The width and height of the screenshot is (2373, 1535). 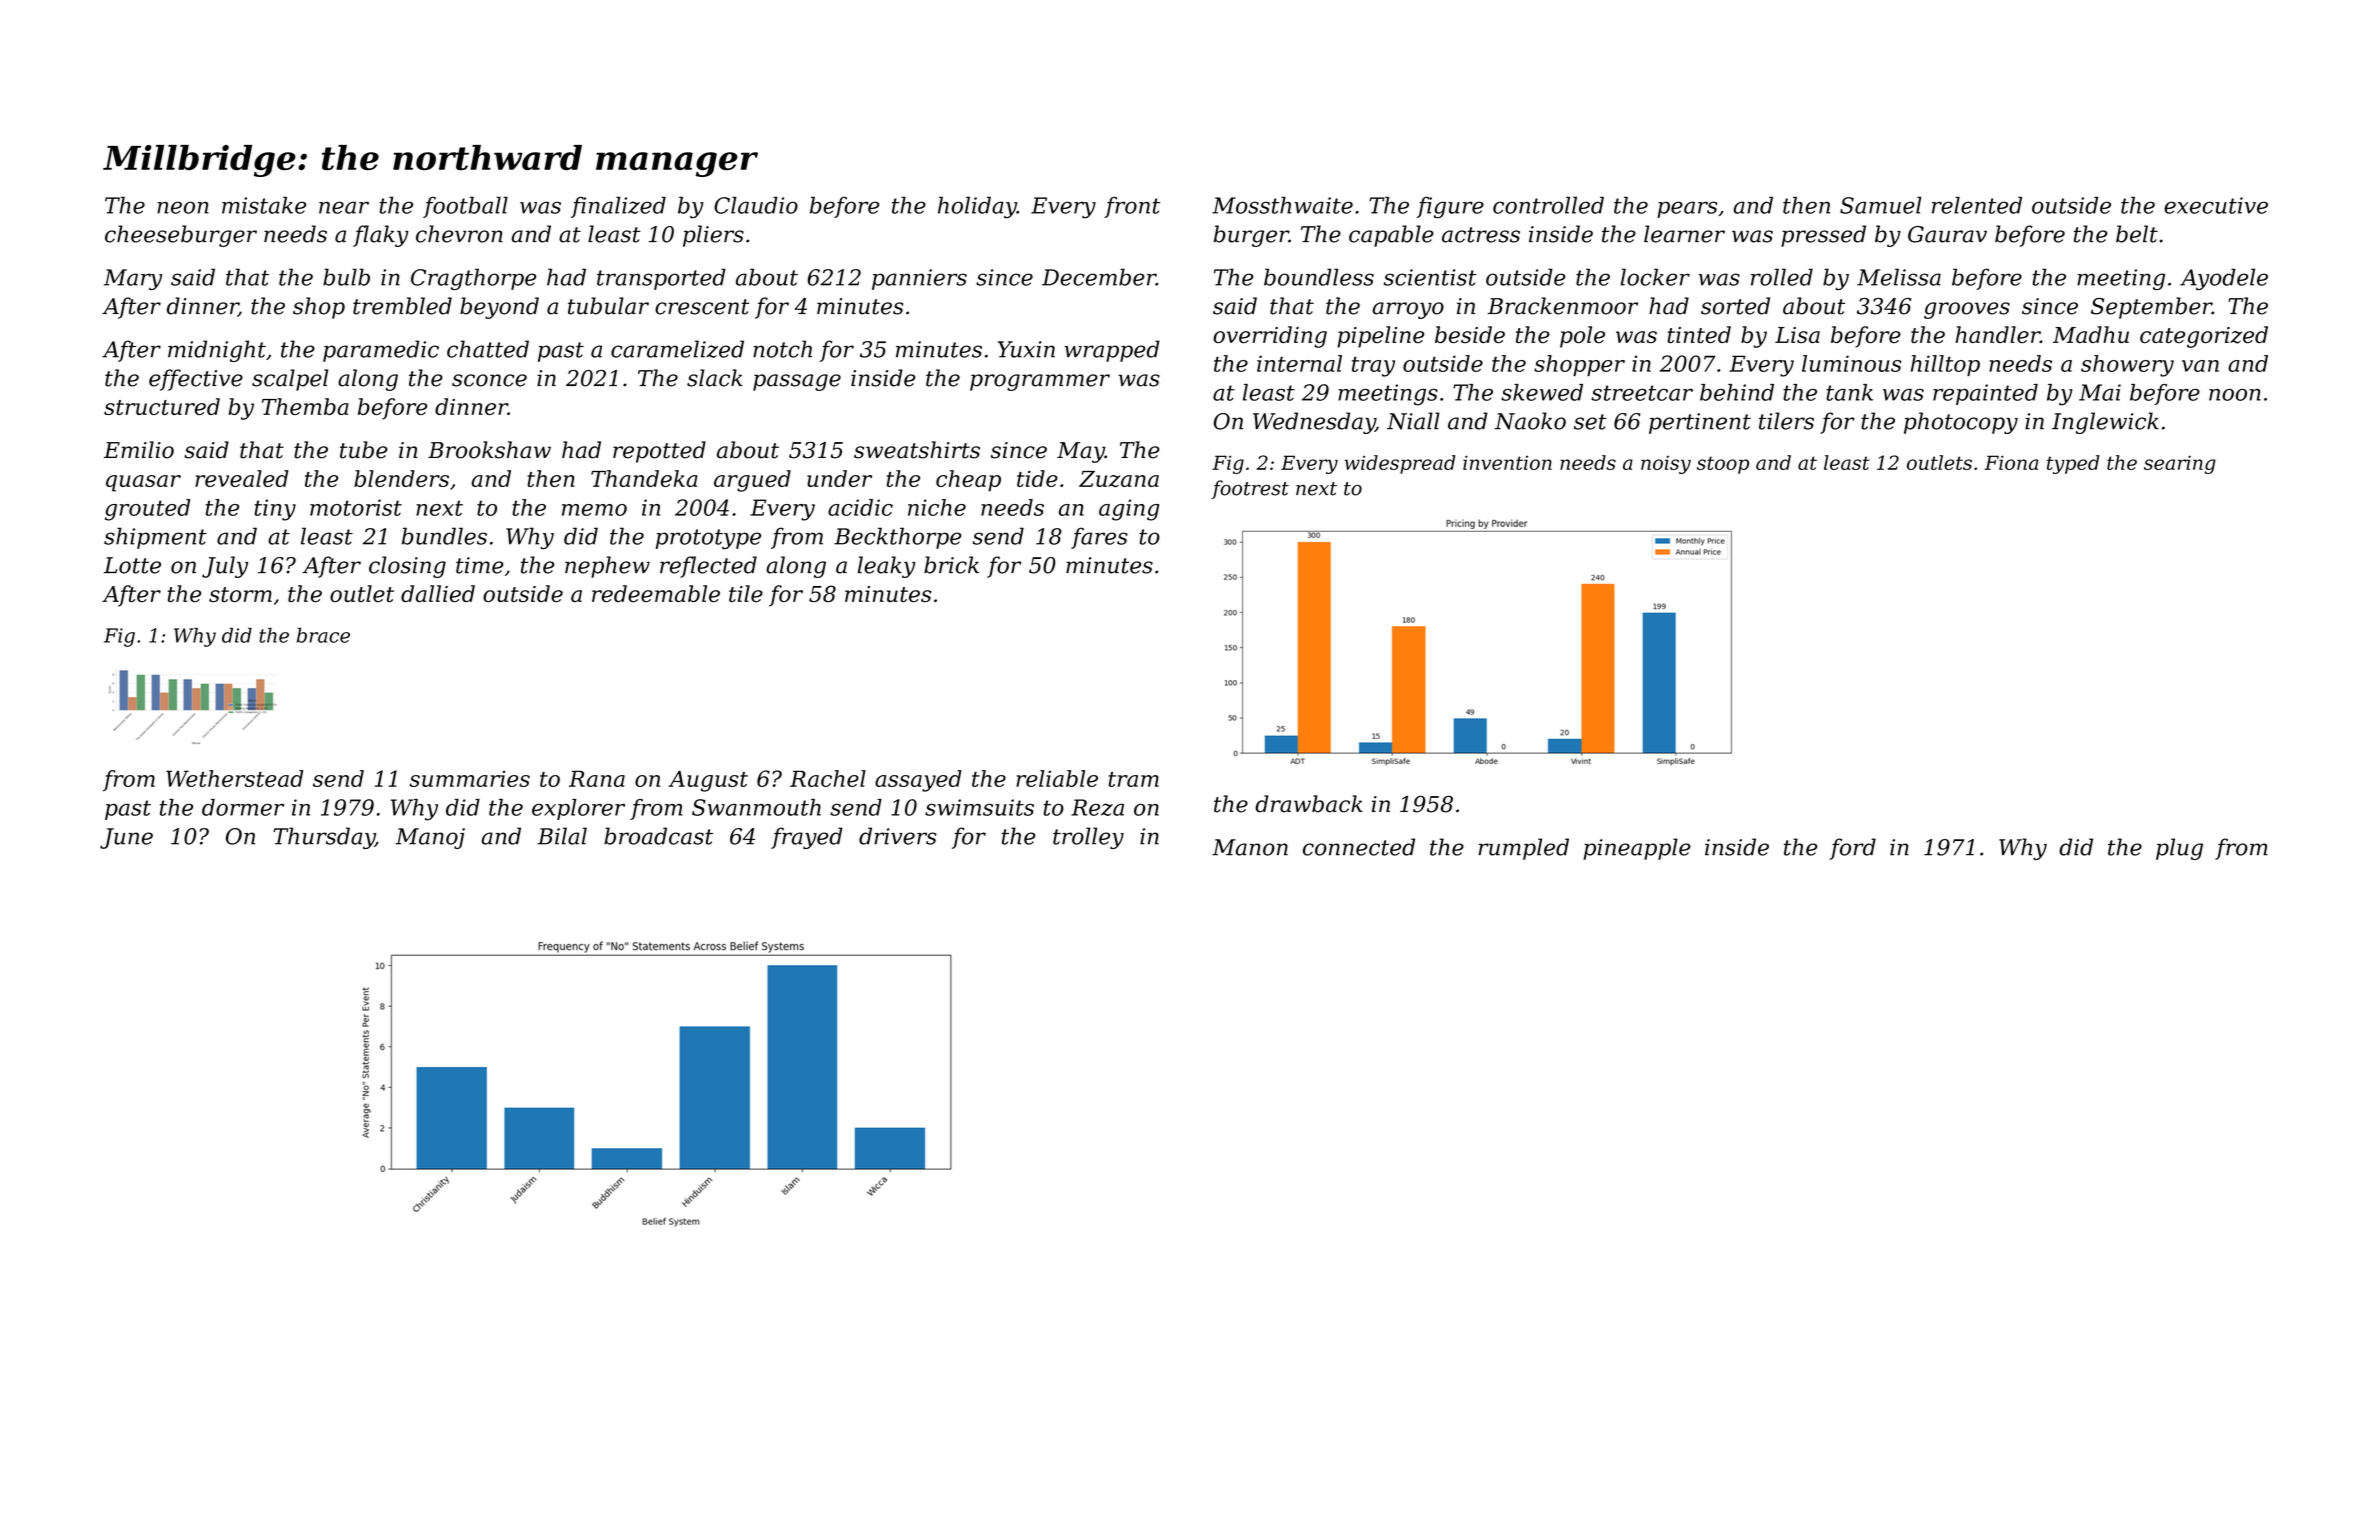 I want to click on Inglewick, so click(x=2105, y=423).
